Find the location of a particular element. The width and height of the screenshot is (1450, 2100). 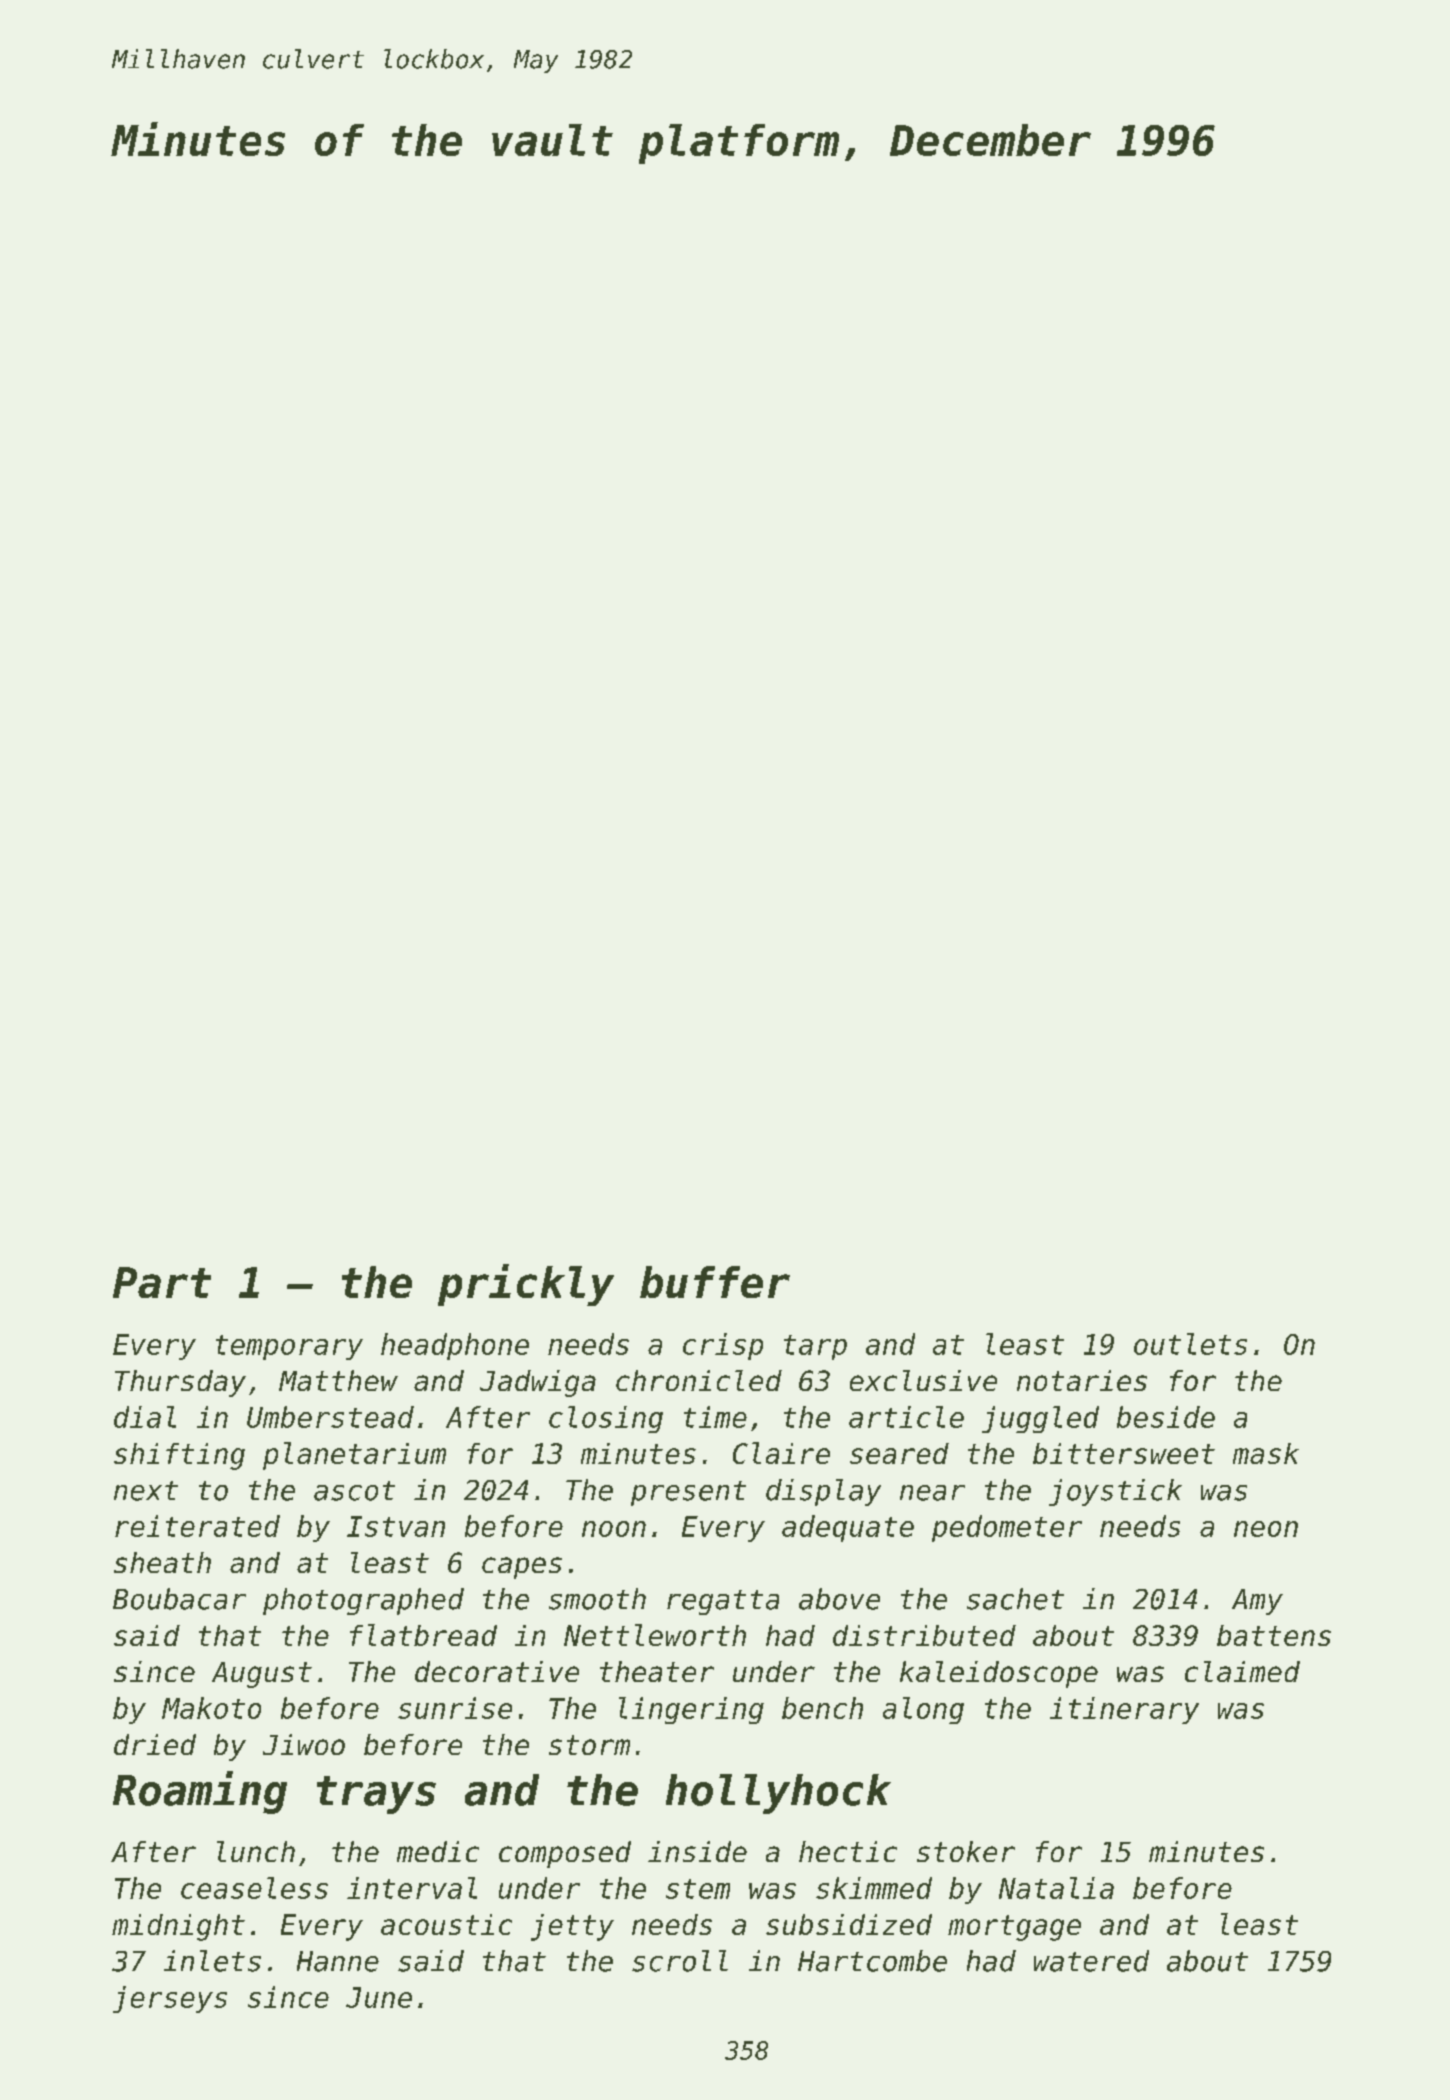

hollyhock is located at coordinates (778, 1794).
